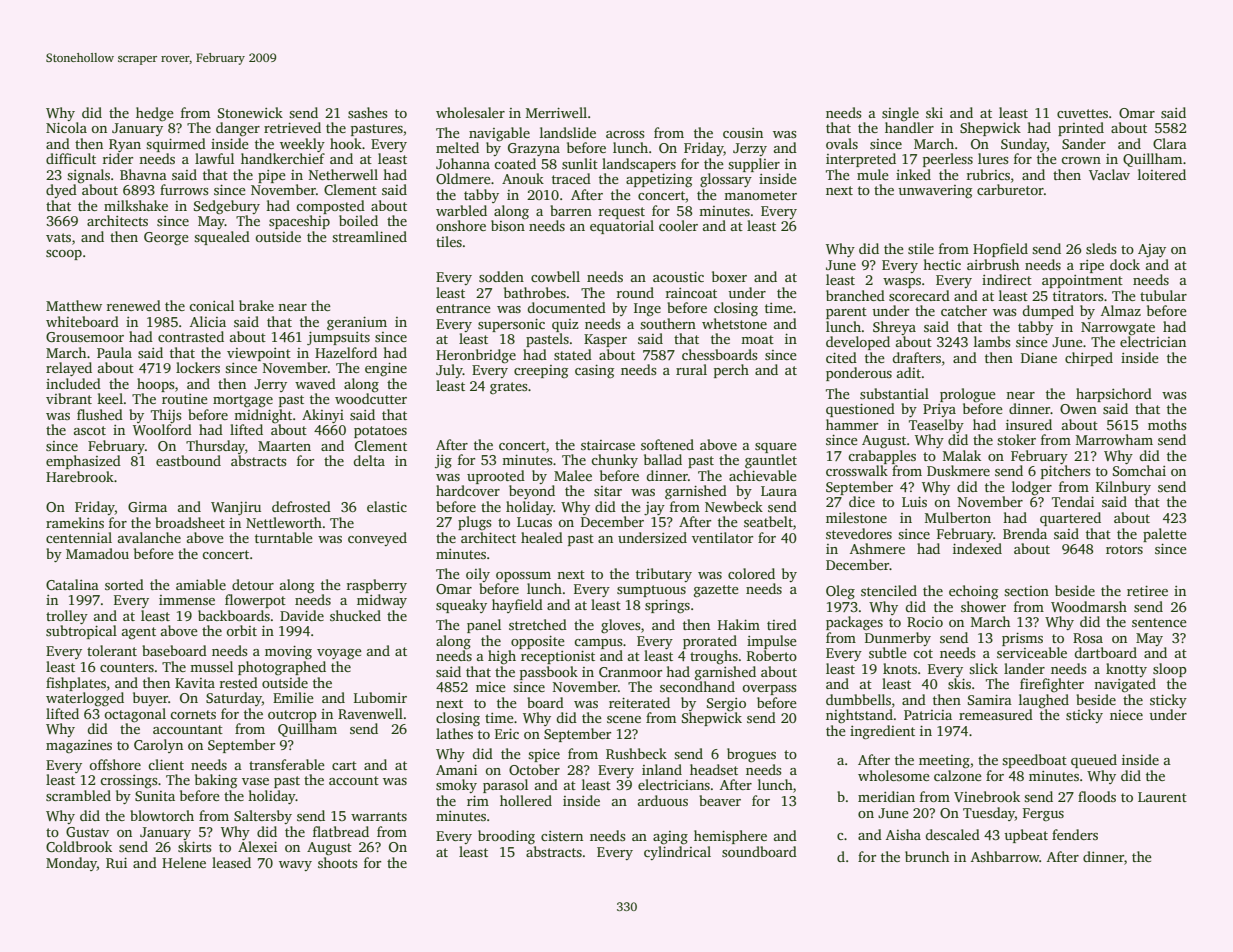 This screenshot has height=952, width=1233. I want to click on tiles, so click(449, 241).
